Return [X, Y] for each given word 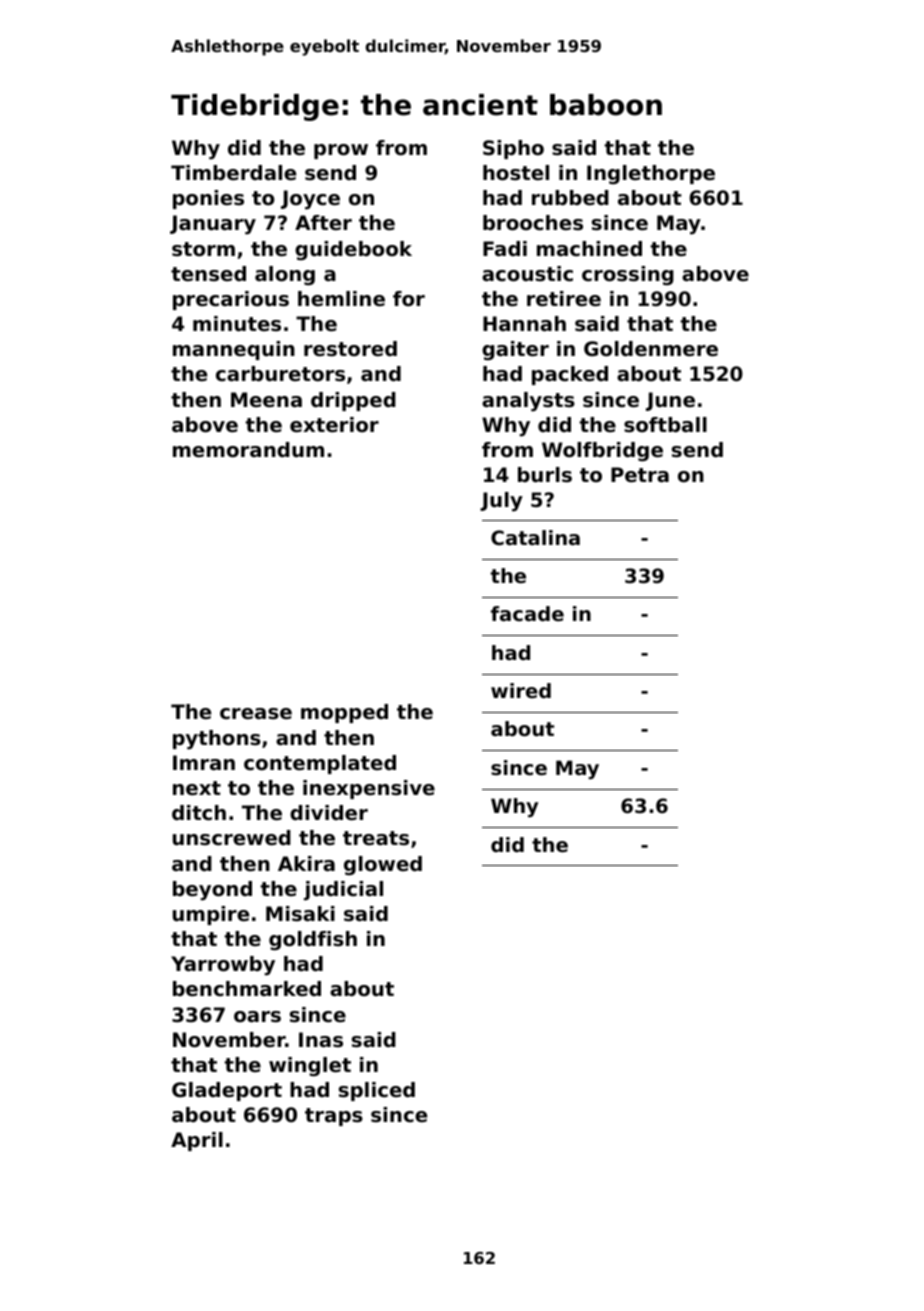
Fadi [505, 248]
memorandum [248, 450]
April [197, 1141]
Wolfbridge [602, 452]
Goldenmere [651, 349]
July [501, 502]
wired [521, 691]
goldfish [313, 941]
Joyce [310, 200]
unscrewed [232, 838]
